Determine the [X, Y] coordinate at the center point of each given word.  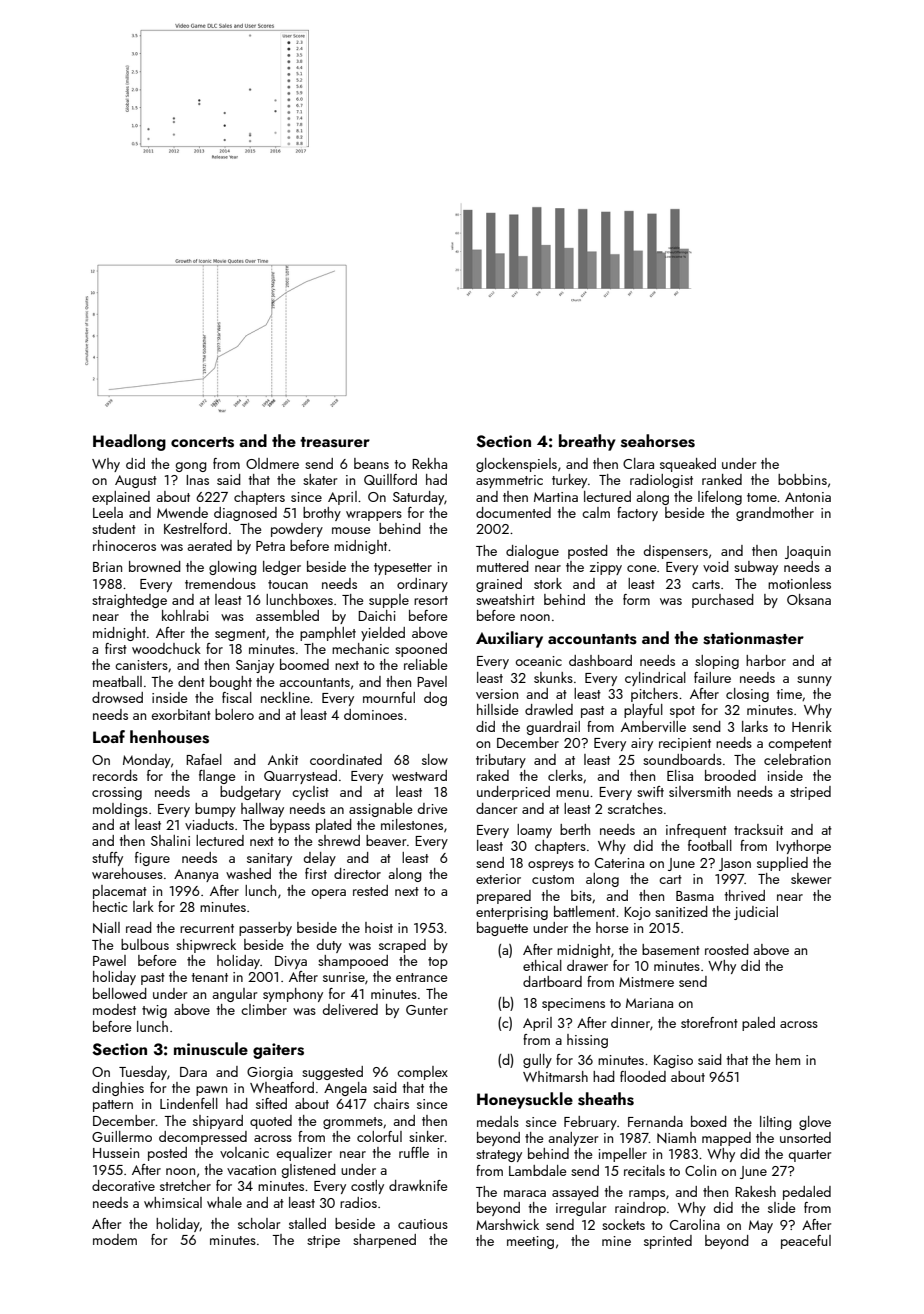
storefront [709, 1022]
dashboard [600, 660]
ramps [647, 1195]
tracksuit [758, 829]
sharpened [384, 1241]
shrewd [339, 840]
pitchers [654, 695]
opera [329, 894]
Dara [193, 1072]
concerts [202, 442]
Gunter [427, 1010]
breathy [587, 442]
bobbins [802, 479]
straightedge [129, 601]
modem [115, 1239]
